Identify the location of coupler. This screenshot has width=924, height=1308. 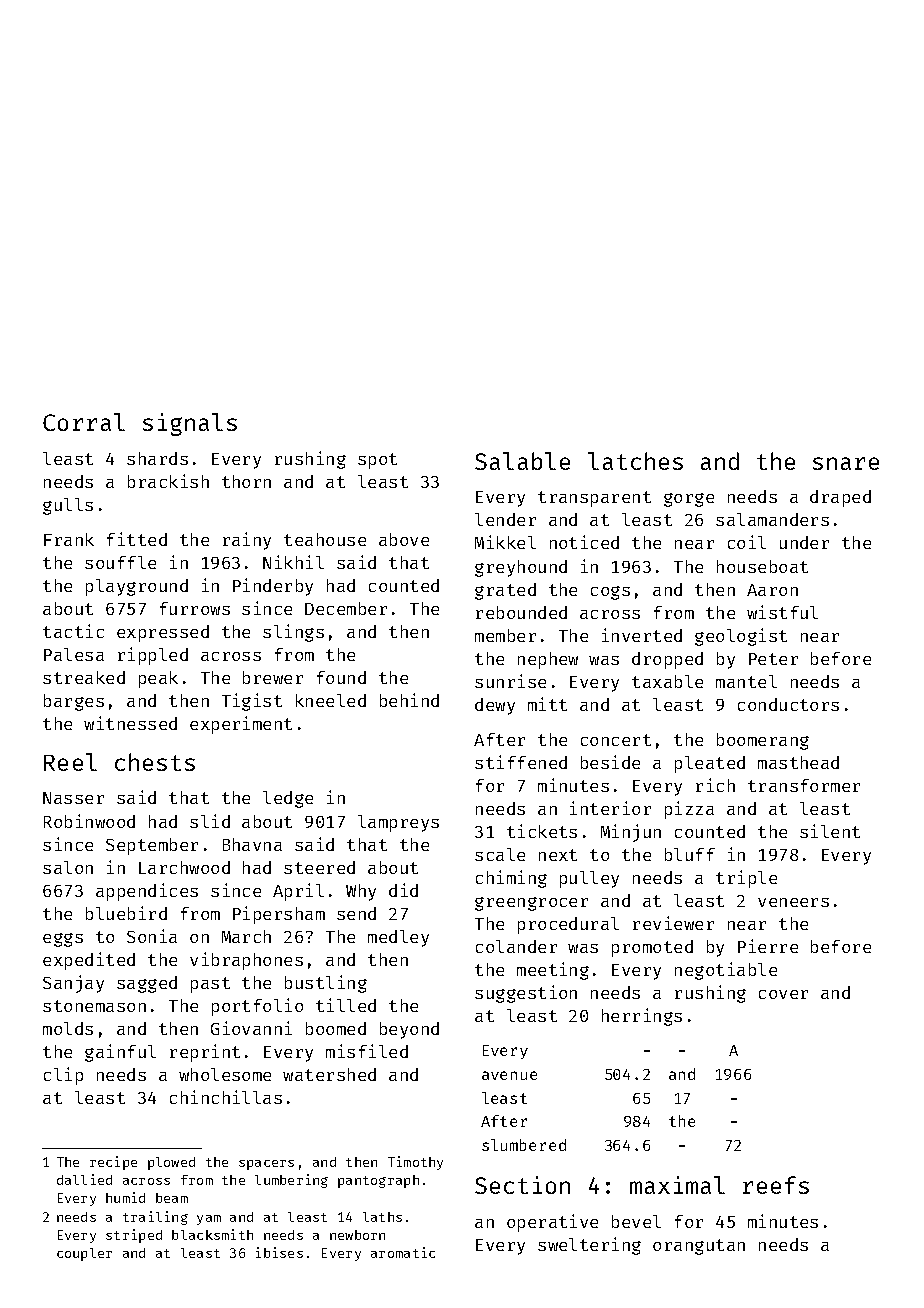
(84, 1254).
